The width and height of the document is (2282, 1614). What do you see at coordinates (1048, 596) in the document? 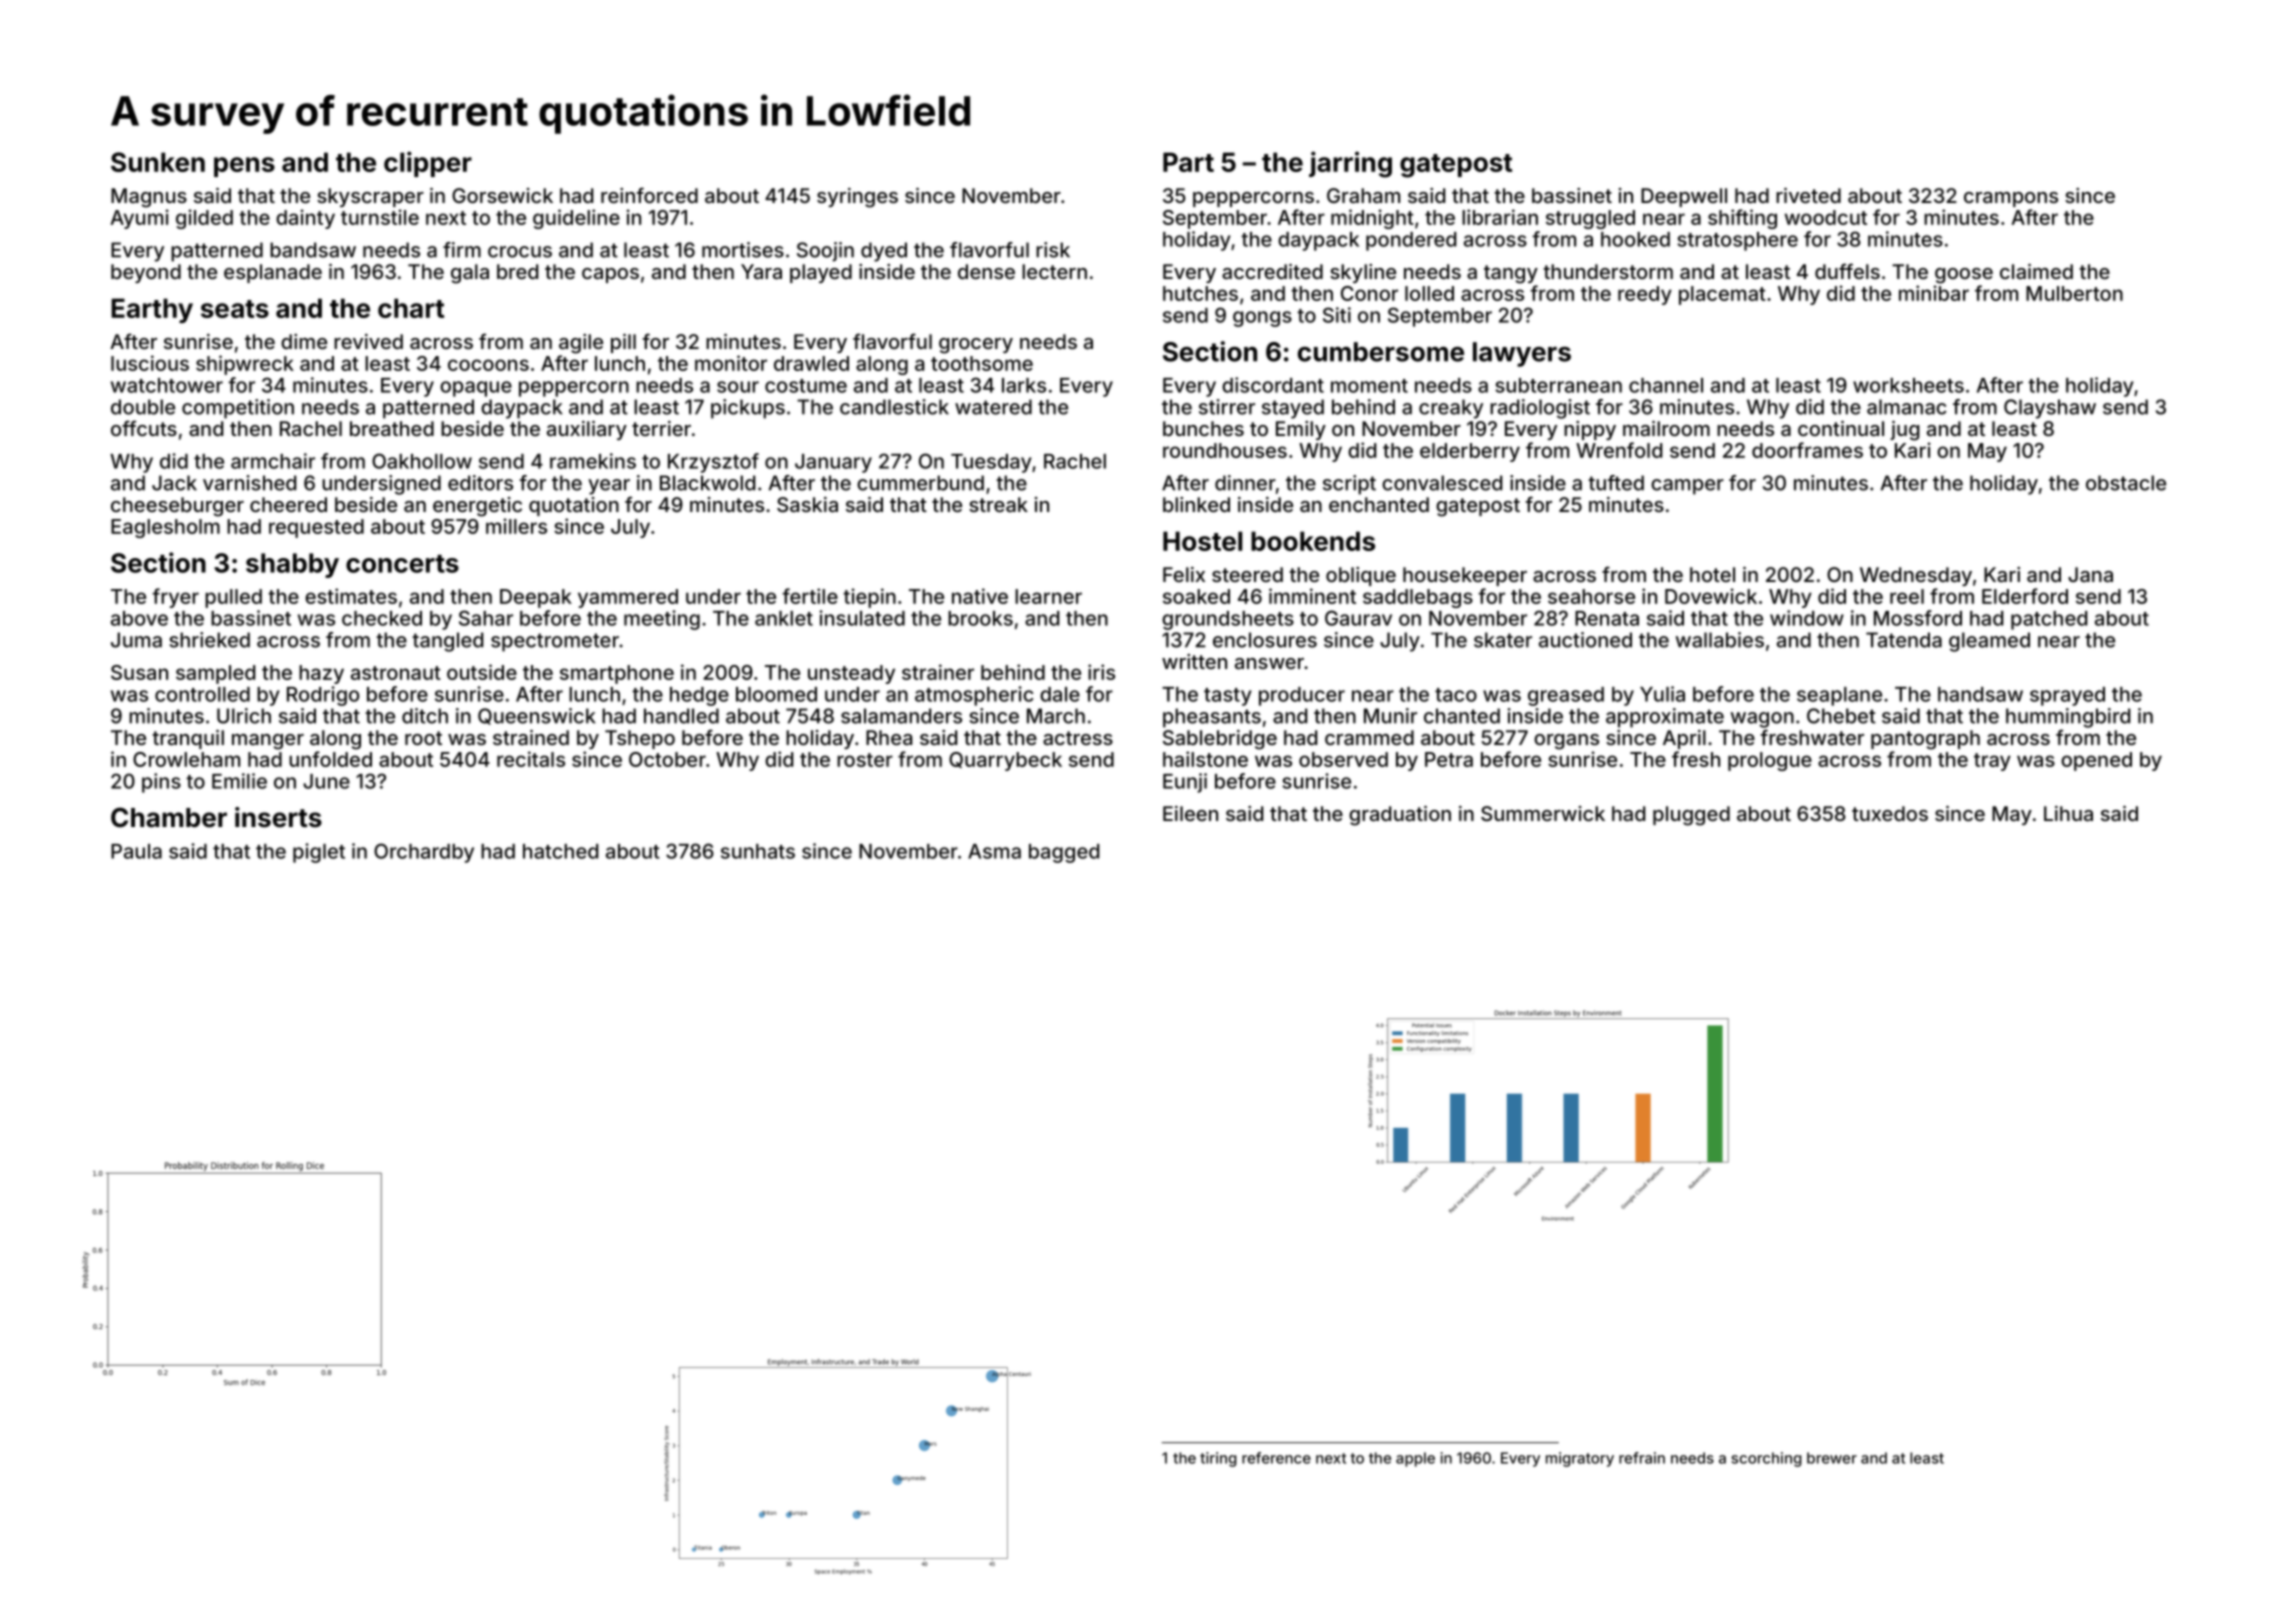
I see `learner` at bounding box center [1048, 596].
